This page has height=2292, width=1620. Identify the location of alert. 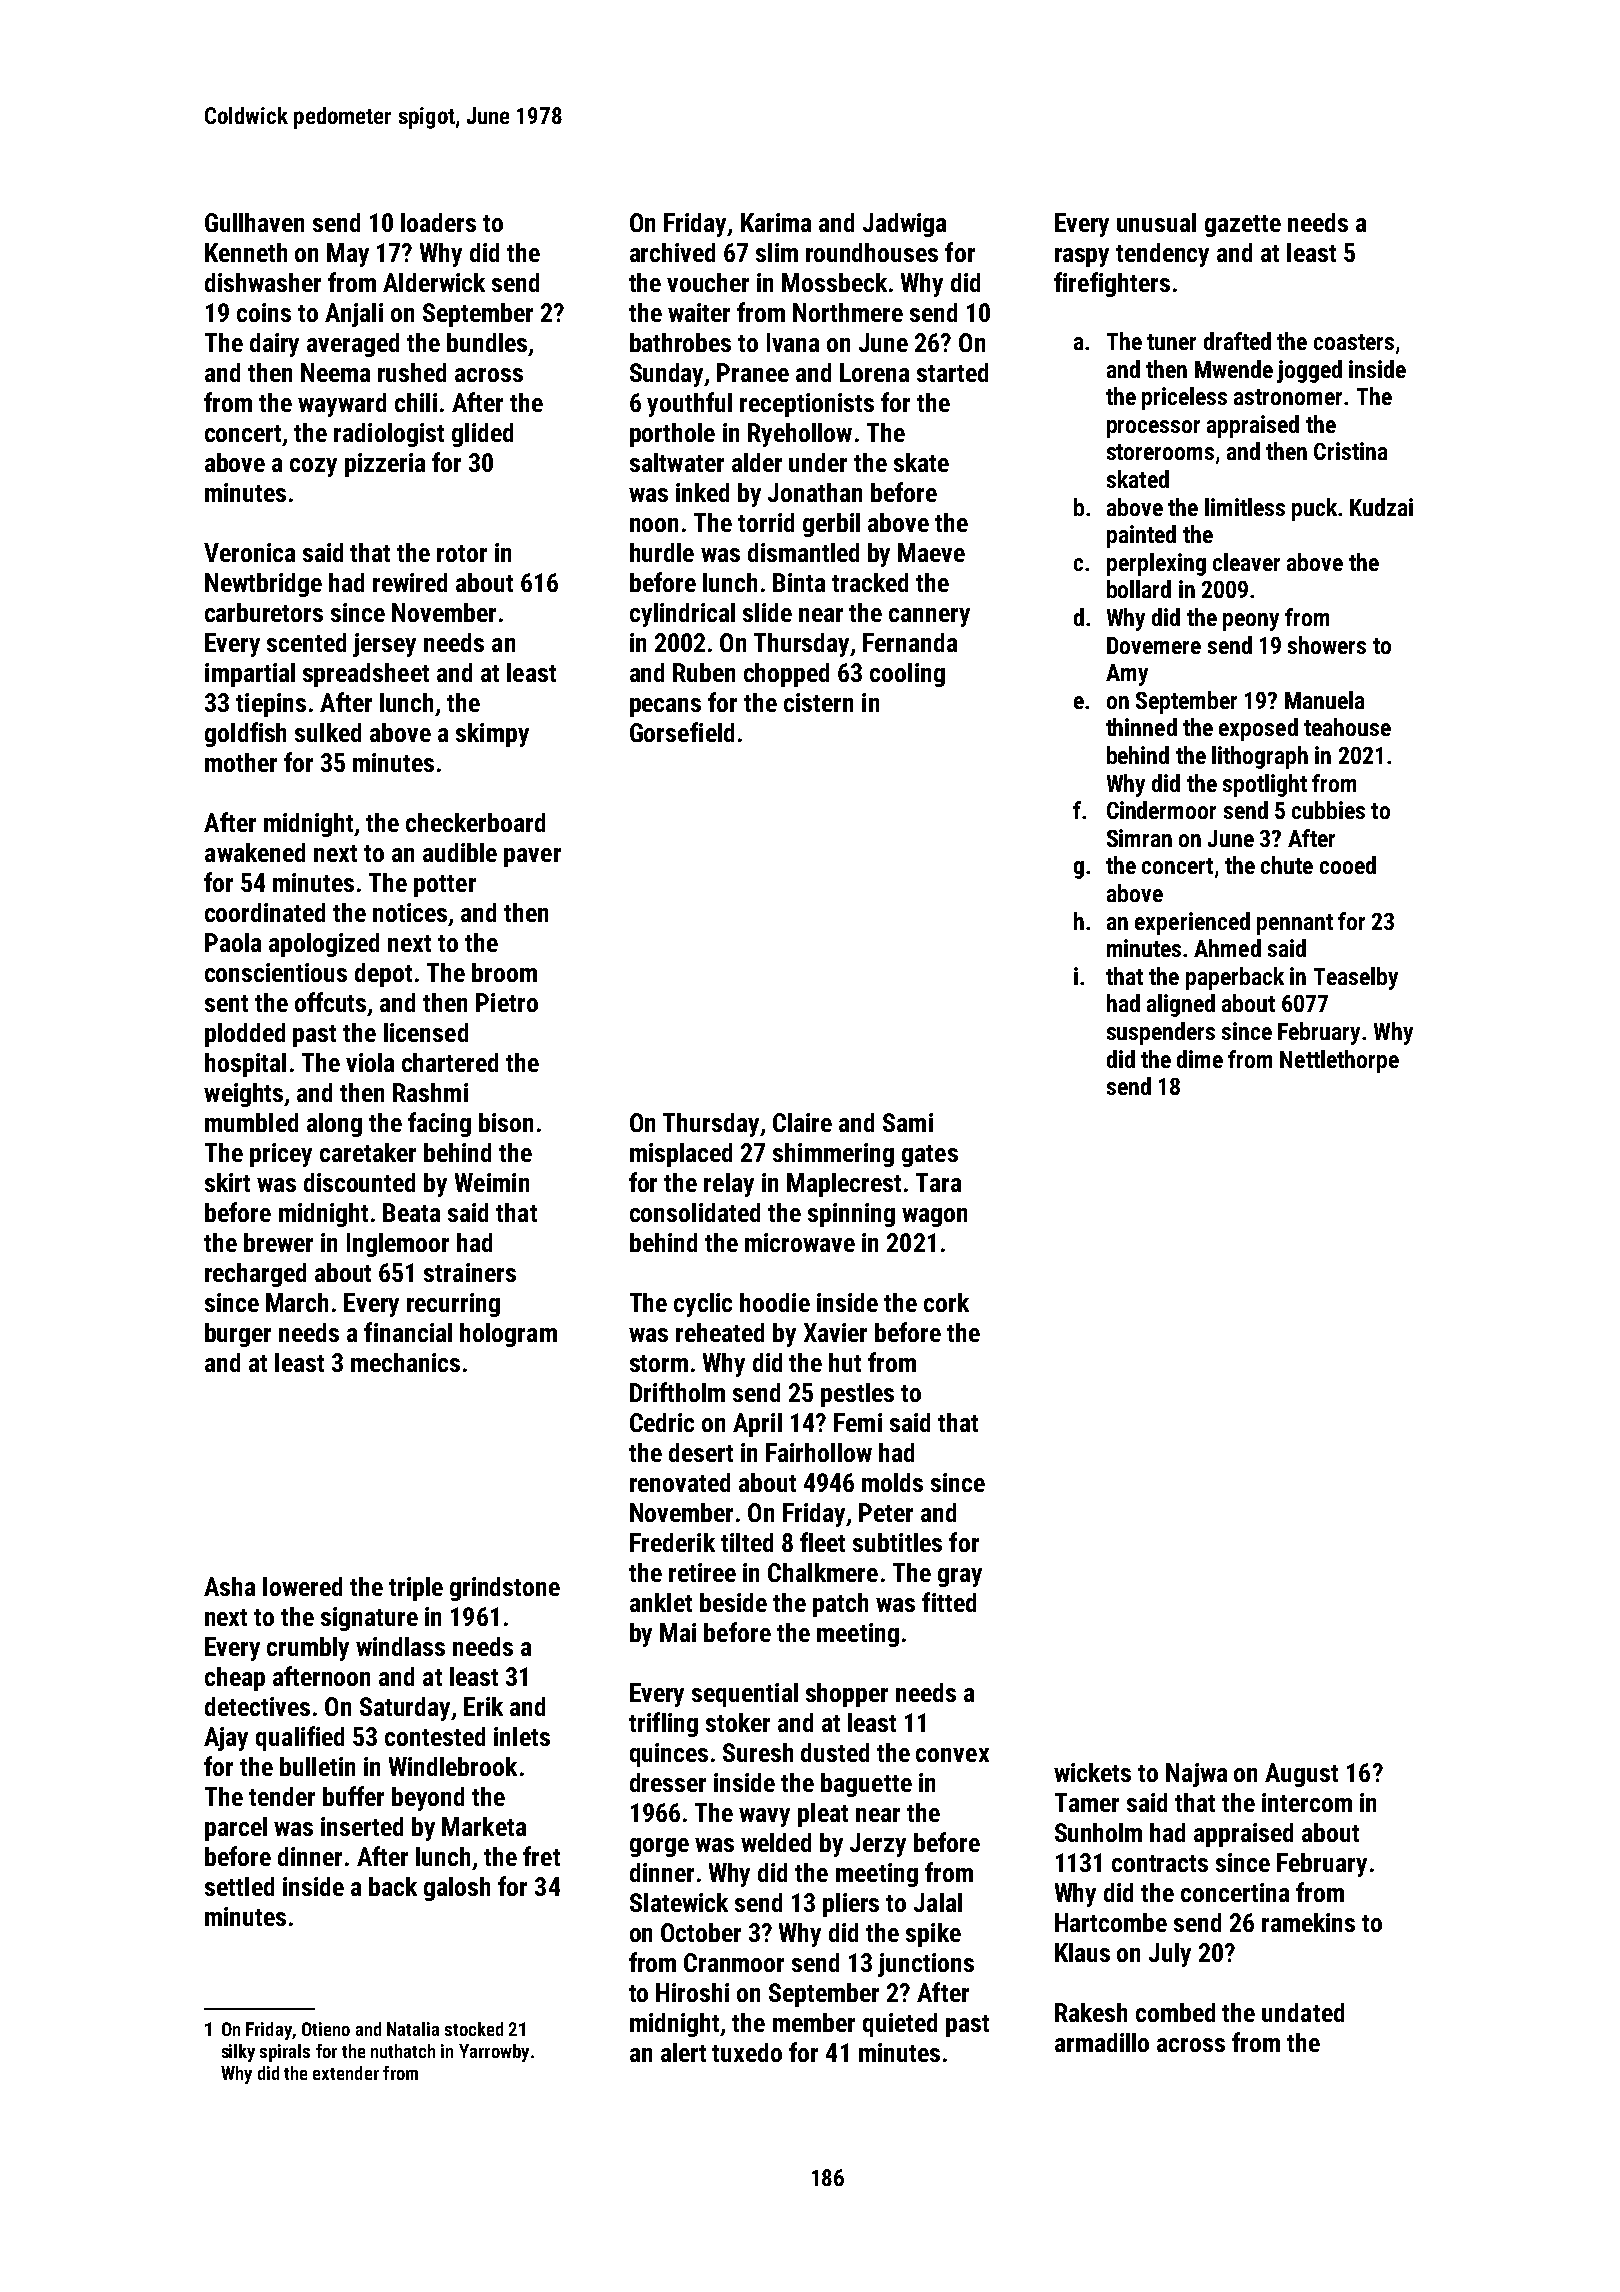
(683, 2052).
